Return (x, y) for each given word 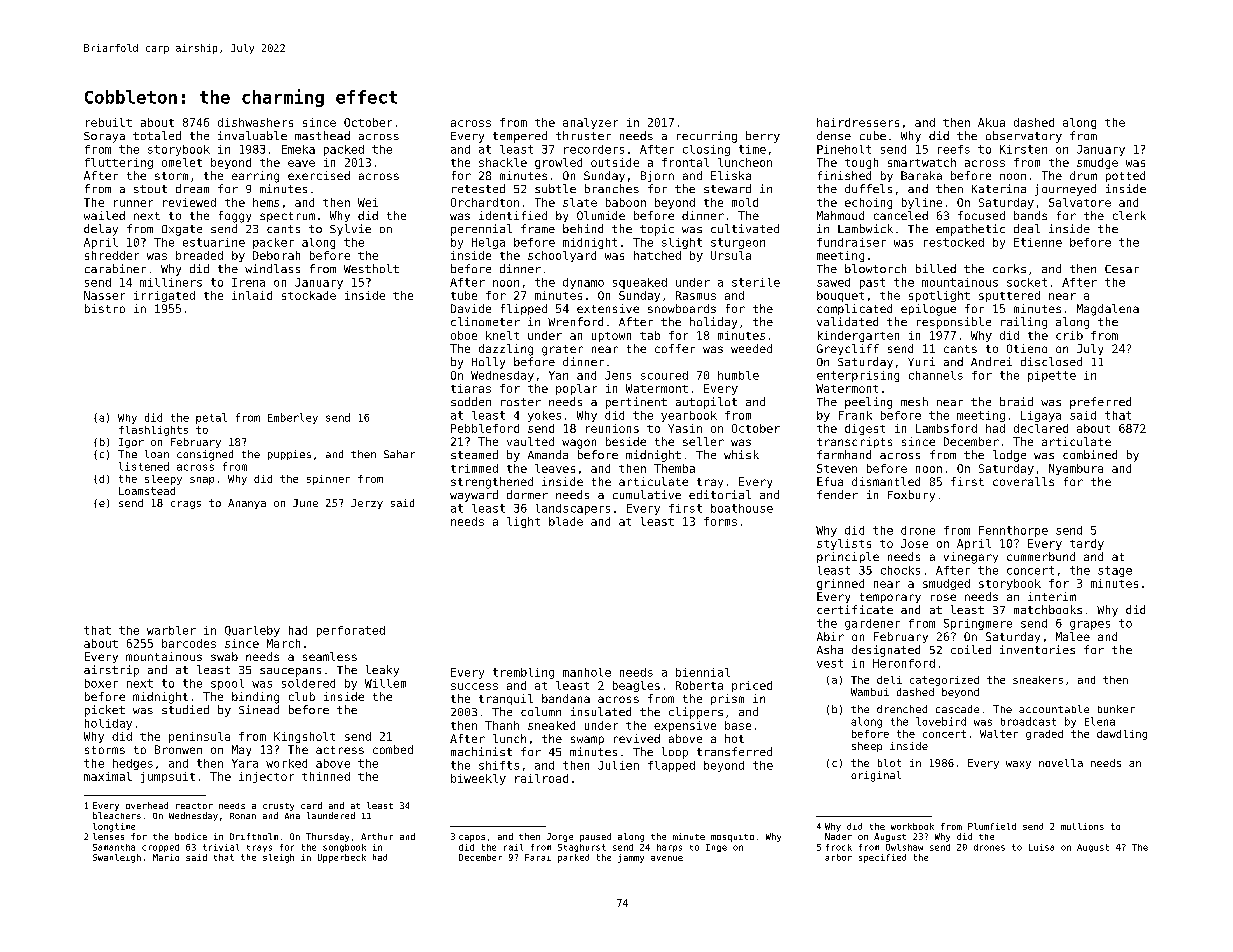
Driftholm (254, 836)
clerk (1129, 215)
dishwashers (255, 122)
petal (211, 418)
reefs (954, 149)
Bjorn (657, 176)
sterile (756, 282)
